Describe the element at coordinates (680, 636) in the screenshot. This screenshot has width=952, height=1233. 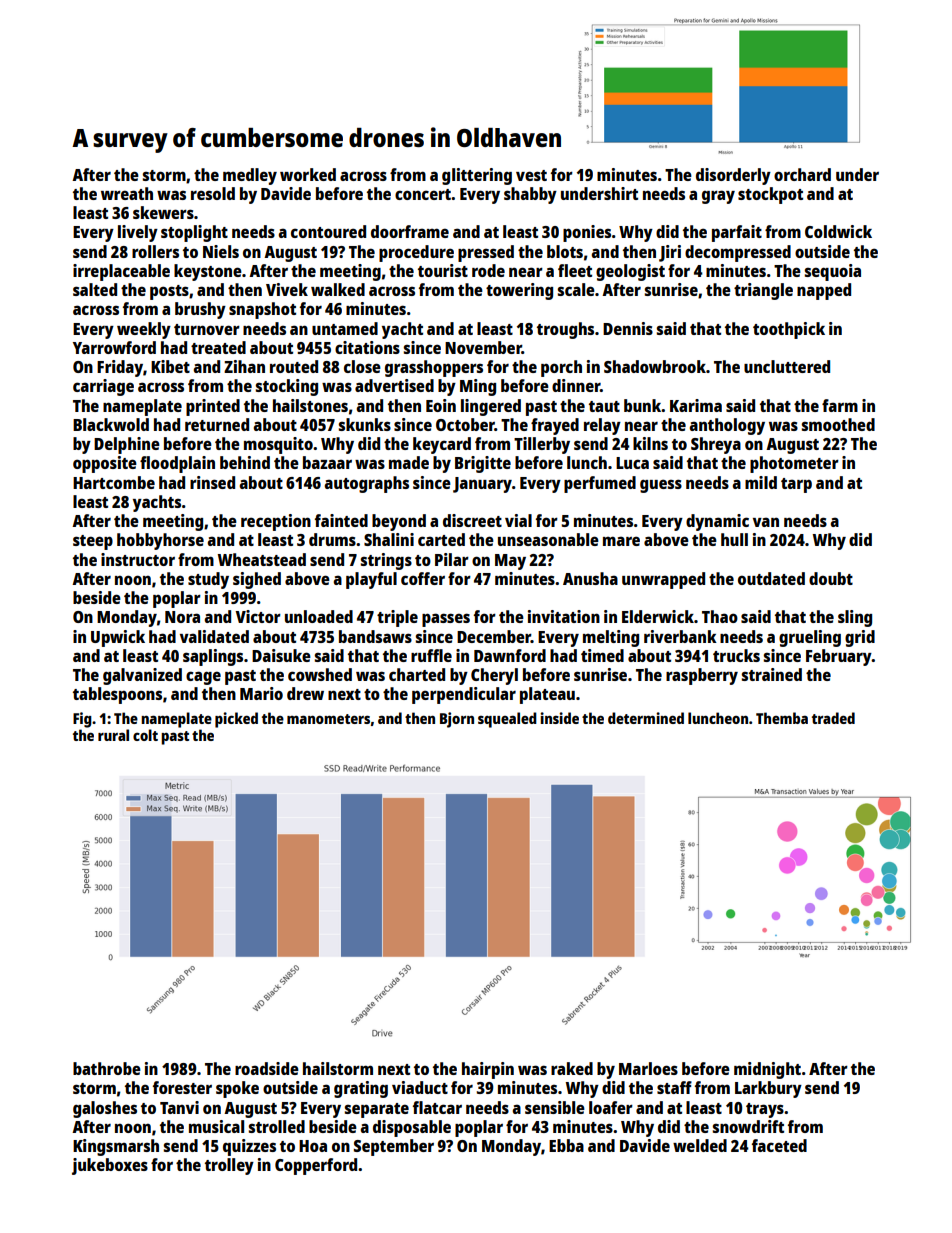
I see `riverbank` at that location.
